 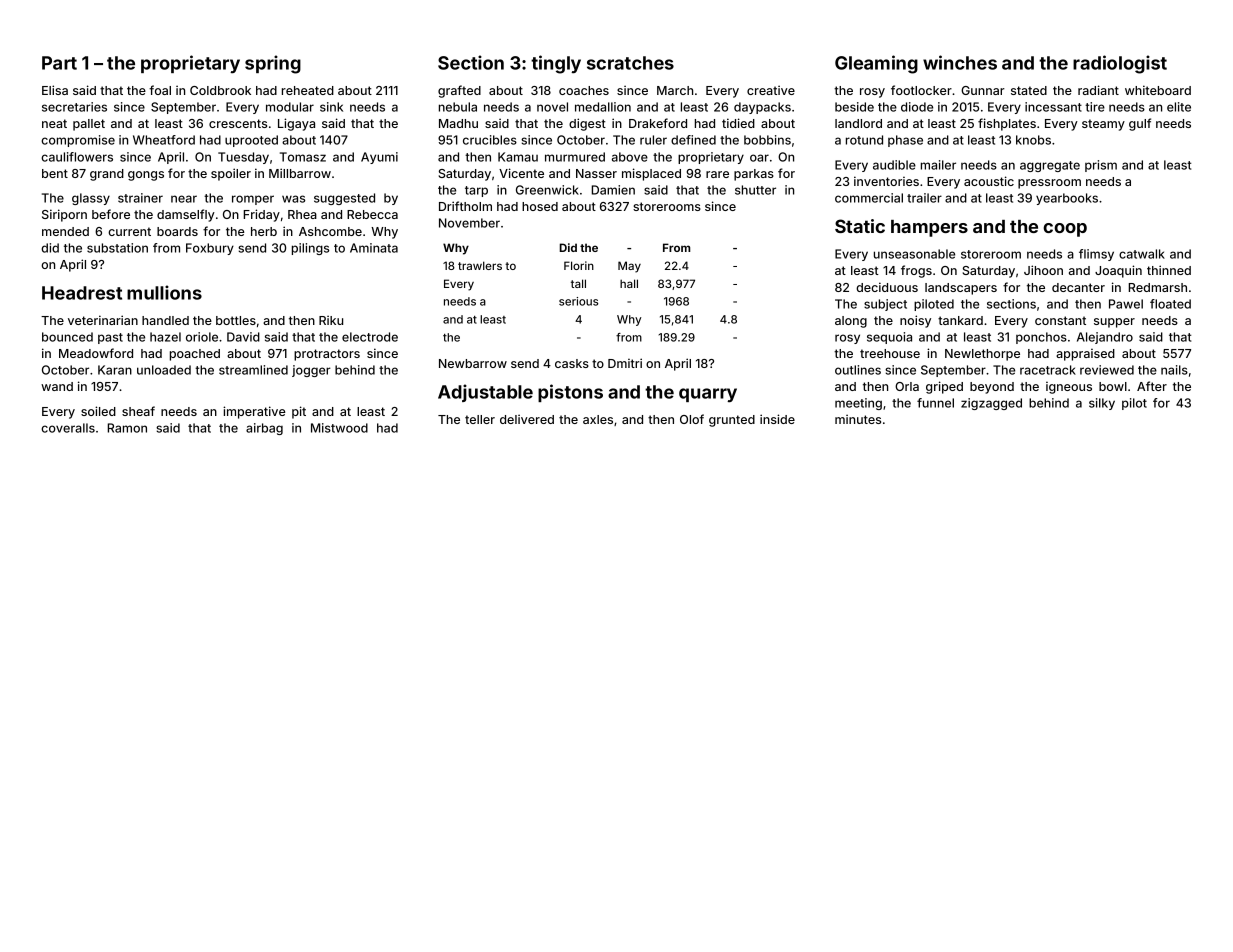 I want to click on footlocker, so click(x=921, y=90).
